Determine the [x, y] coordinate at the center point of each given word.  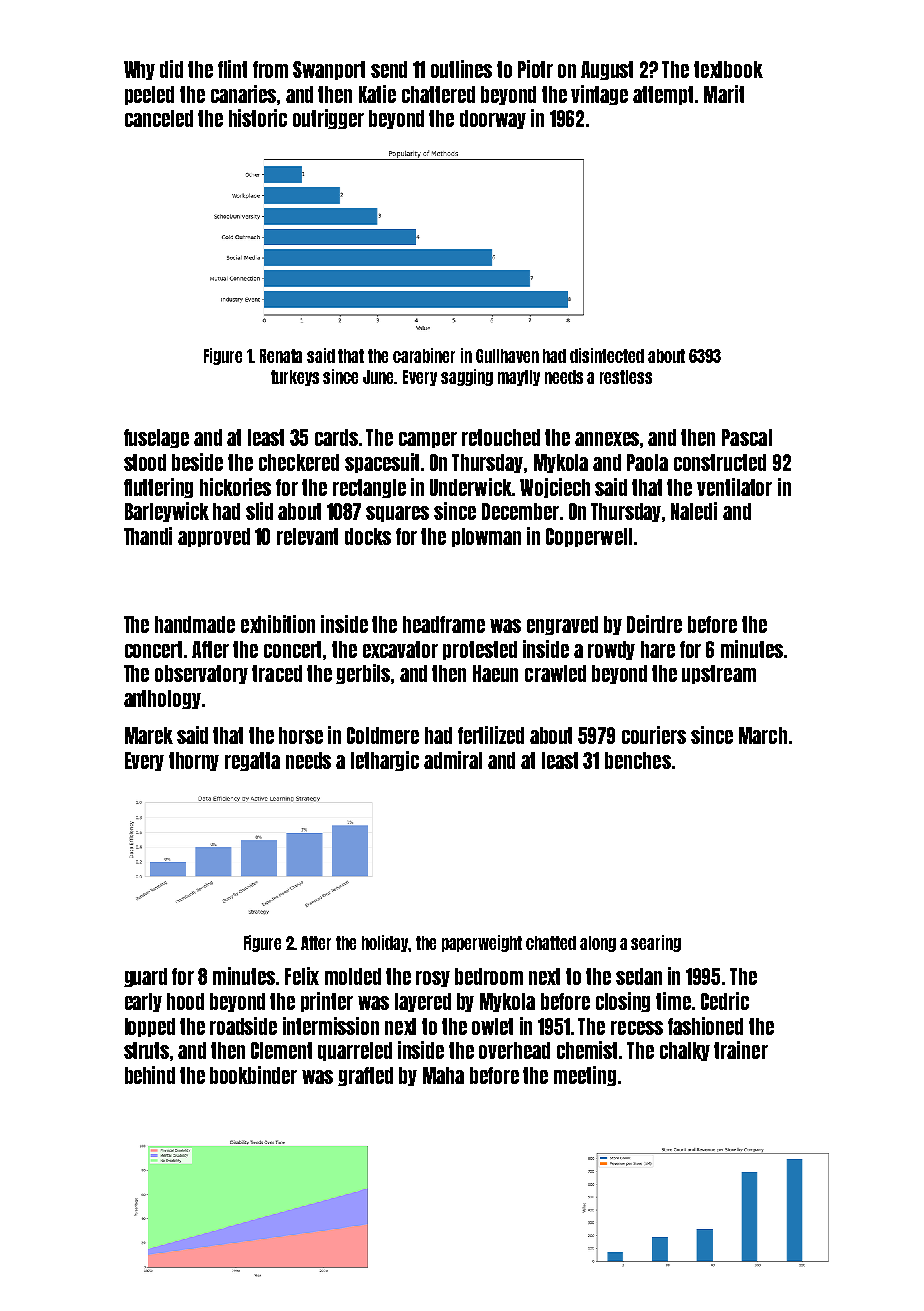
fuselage [156, 438]
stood [145, 462]
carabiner [424, 355]
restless [626, 377]
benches [638, 760]
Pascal [747, 437]
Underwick [471, 487]
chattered [438, 94]
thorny [194, 761]
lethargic [385, 761]
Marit [724, 94]
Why [139, 70]
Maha [443, 1075]
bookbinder [253, 1075]
